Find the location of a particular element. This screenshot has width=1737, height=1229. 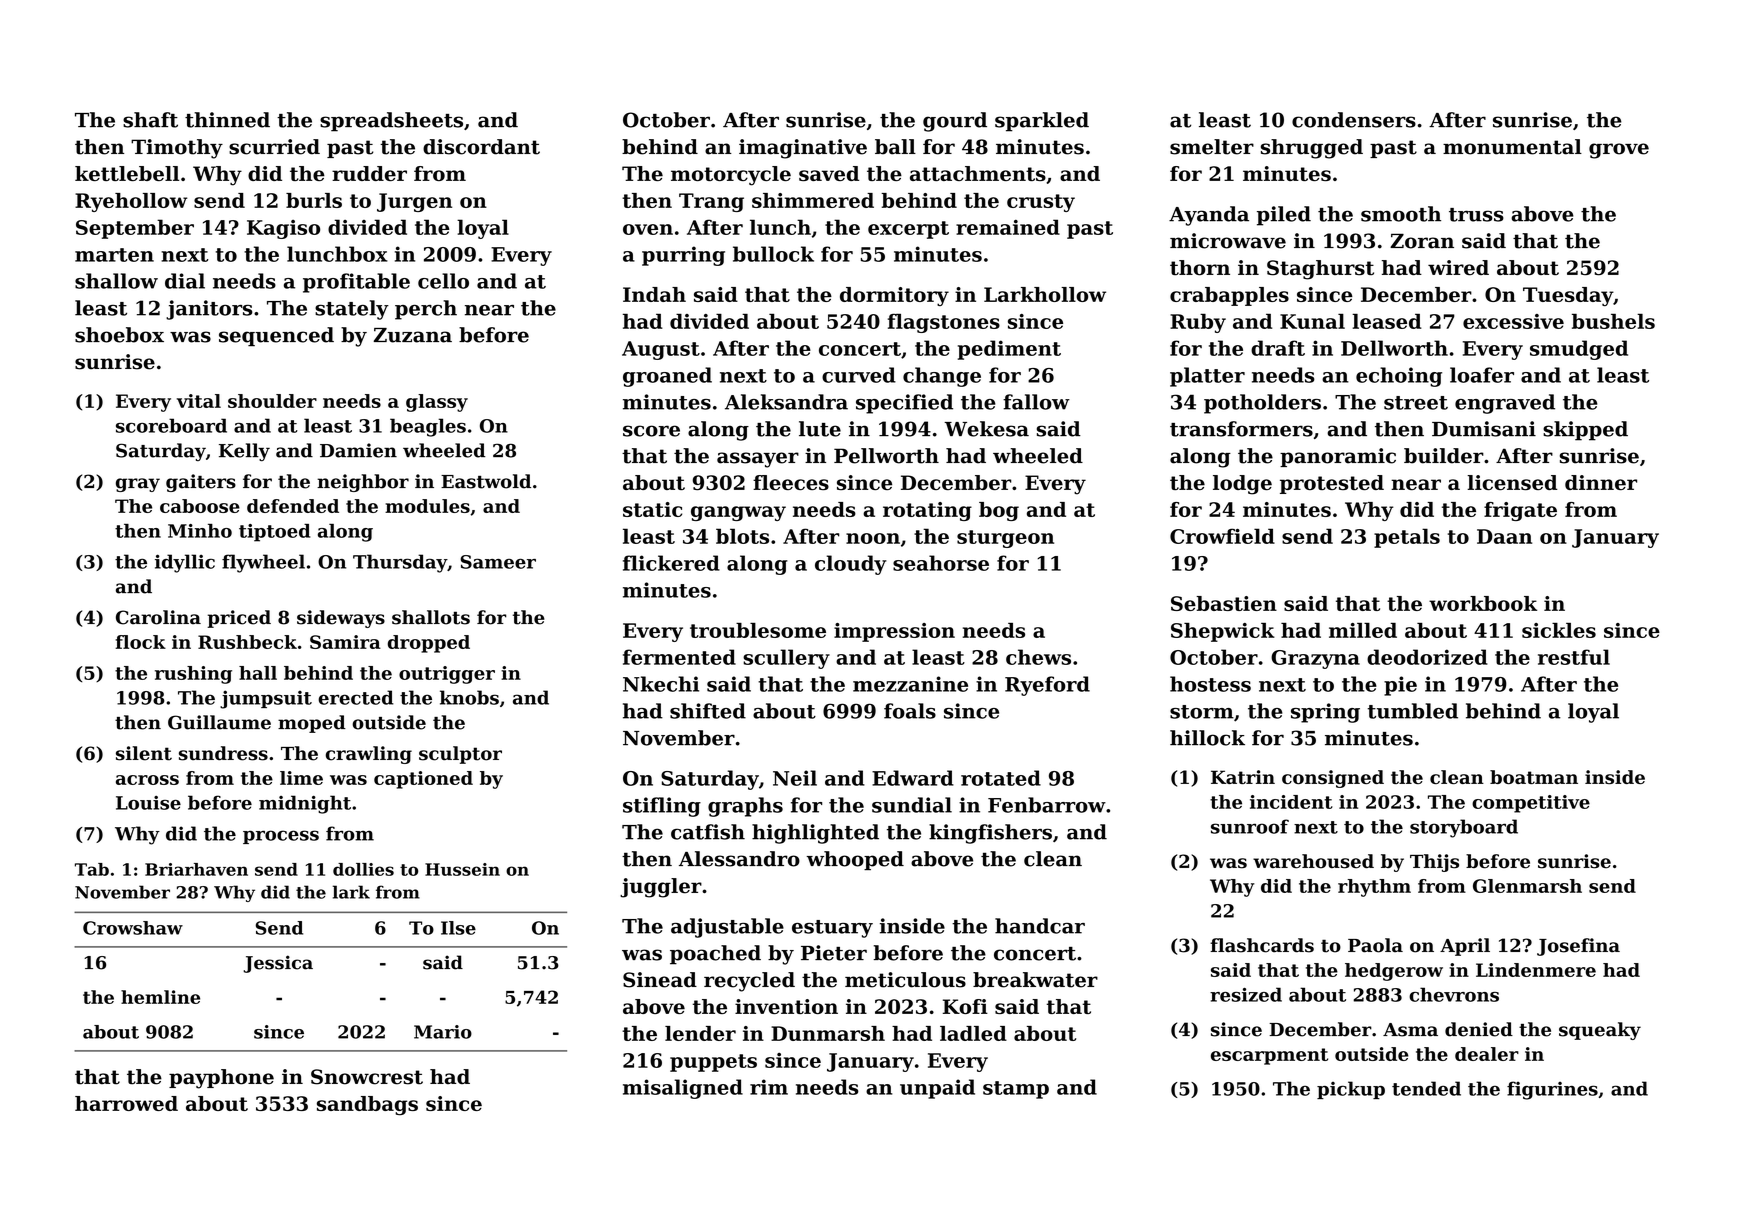

unpaid is located at coordinates (937, 1089).
